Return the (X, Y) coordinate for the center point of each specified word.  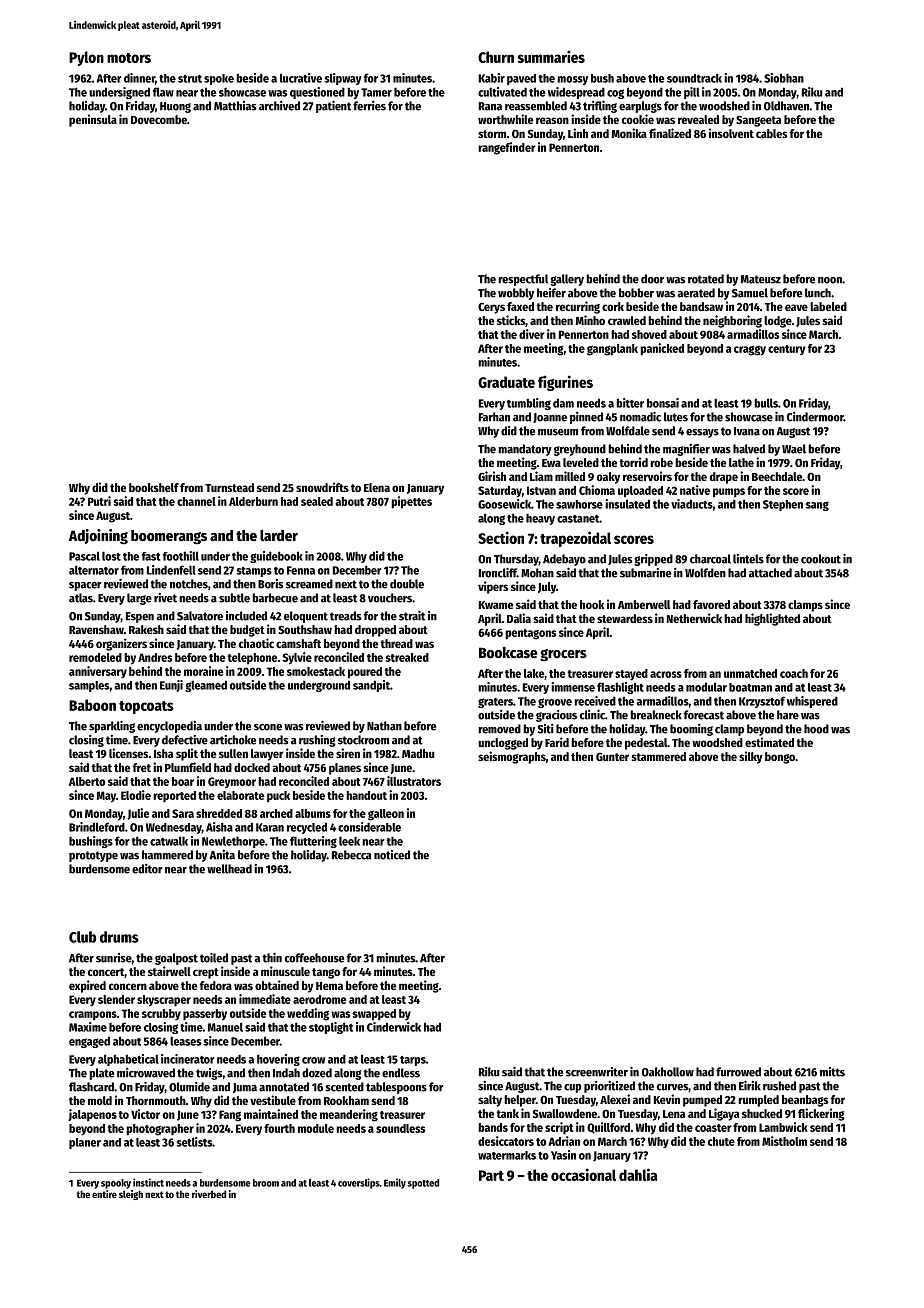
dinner (139, 78)
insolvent (731, 133)
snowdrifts (322, 487)
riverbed (209, 1194)
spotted (423, 1184)
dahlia (638, 1174)
